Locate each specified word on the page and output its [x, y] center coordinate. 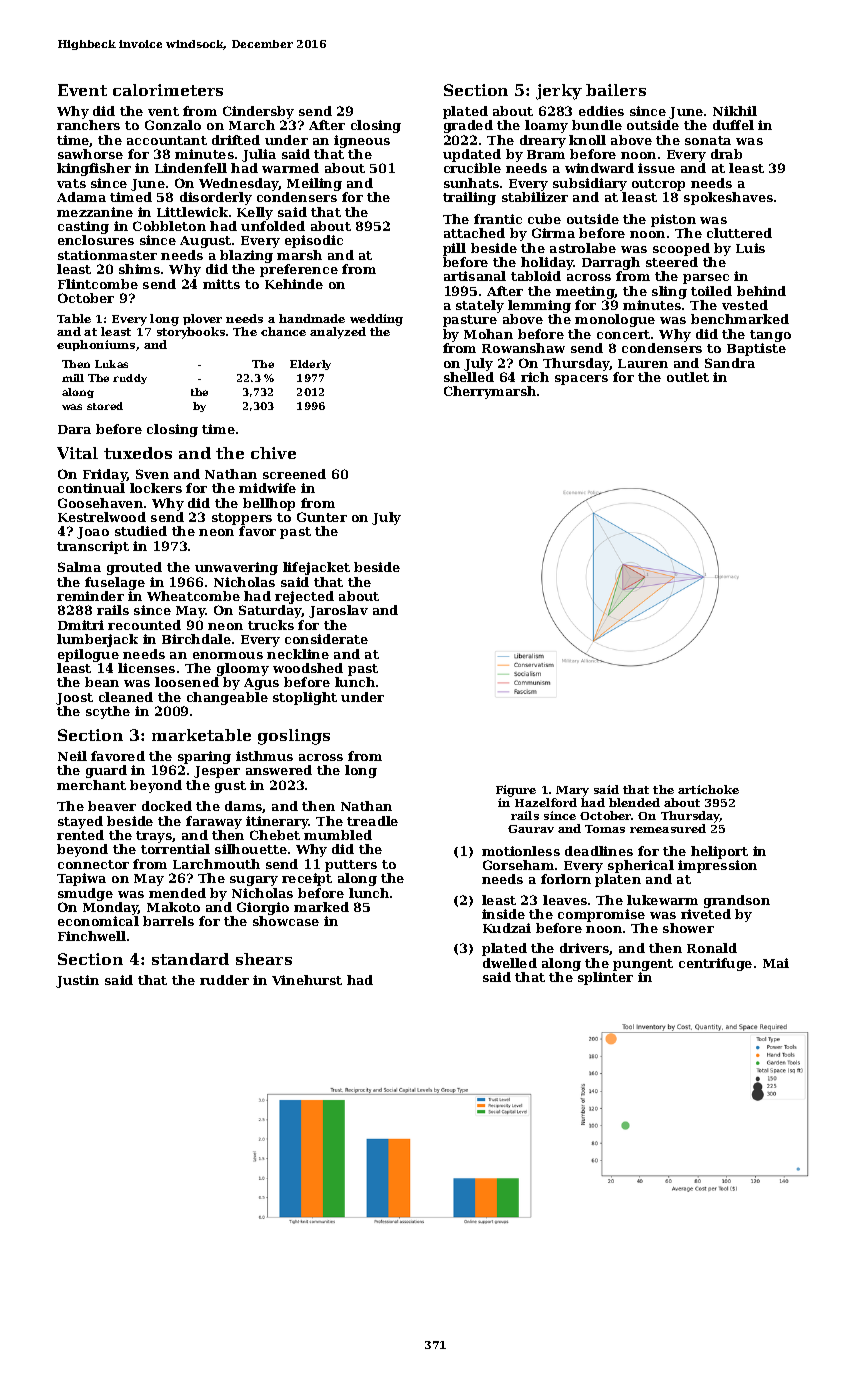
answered [279, 770]
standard [190, 959]
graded [468, 126]
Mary [572, 791]
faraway [214, 822]
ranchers [88, 125]
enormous [228, 655]
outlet [688, 377]
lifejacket [316, 568]
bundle [597, 125]
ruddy [130, 379]
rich [535, 377]
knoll [587, 140]
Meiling [314, 184]
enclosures [96, 240]
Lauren [643, 363]
